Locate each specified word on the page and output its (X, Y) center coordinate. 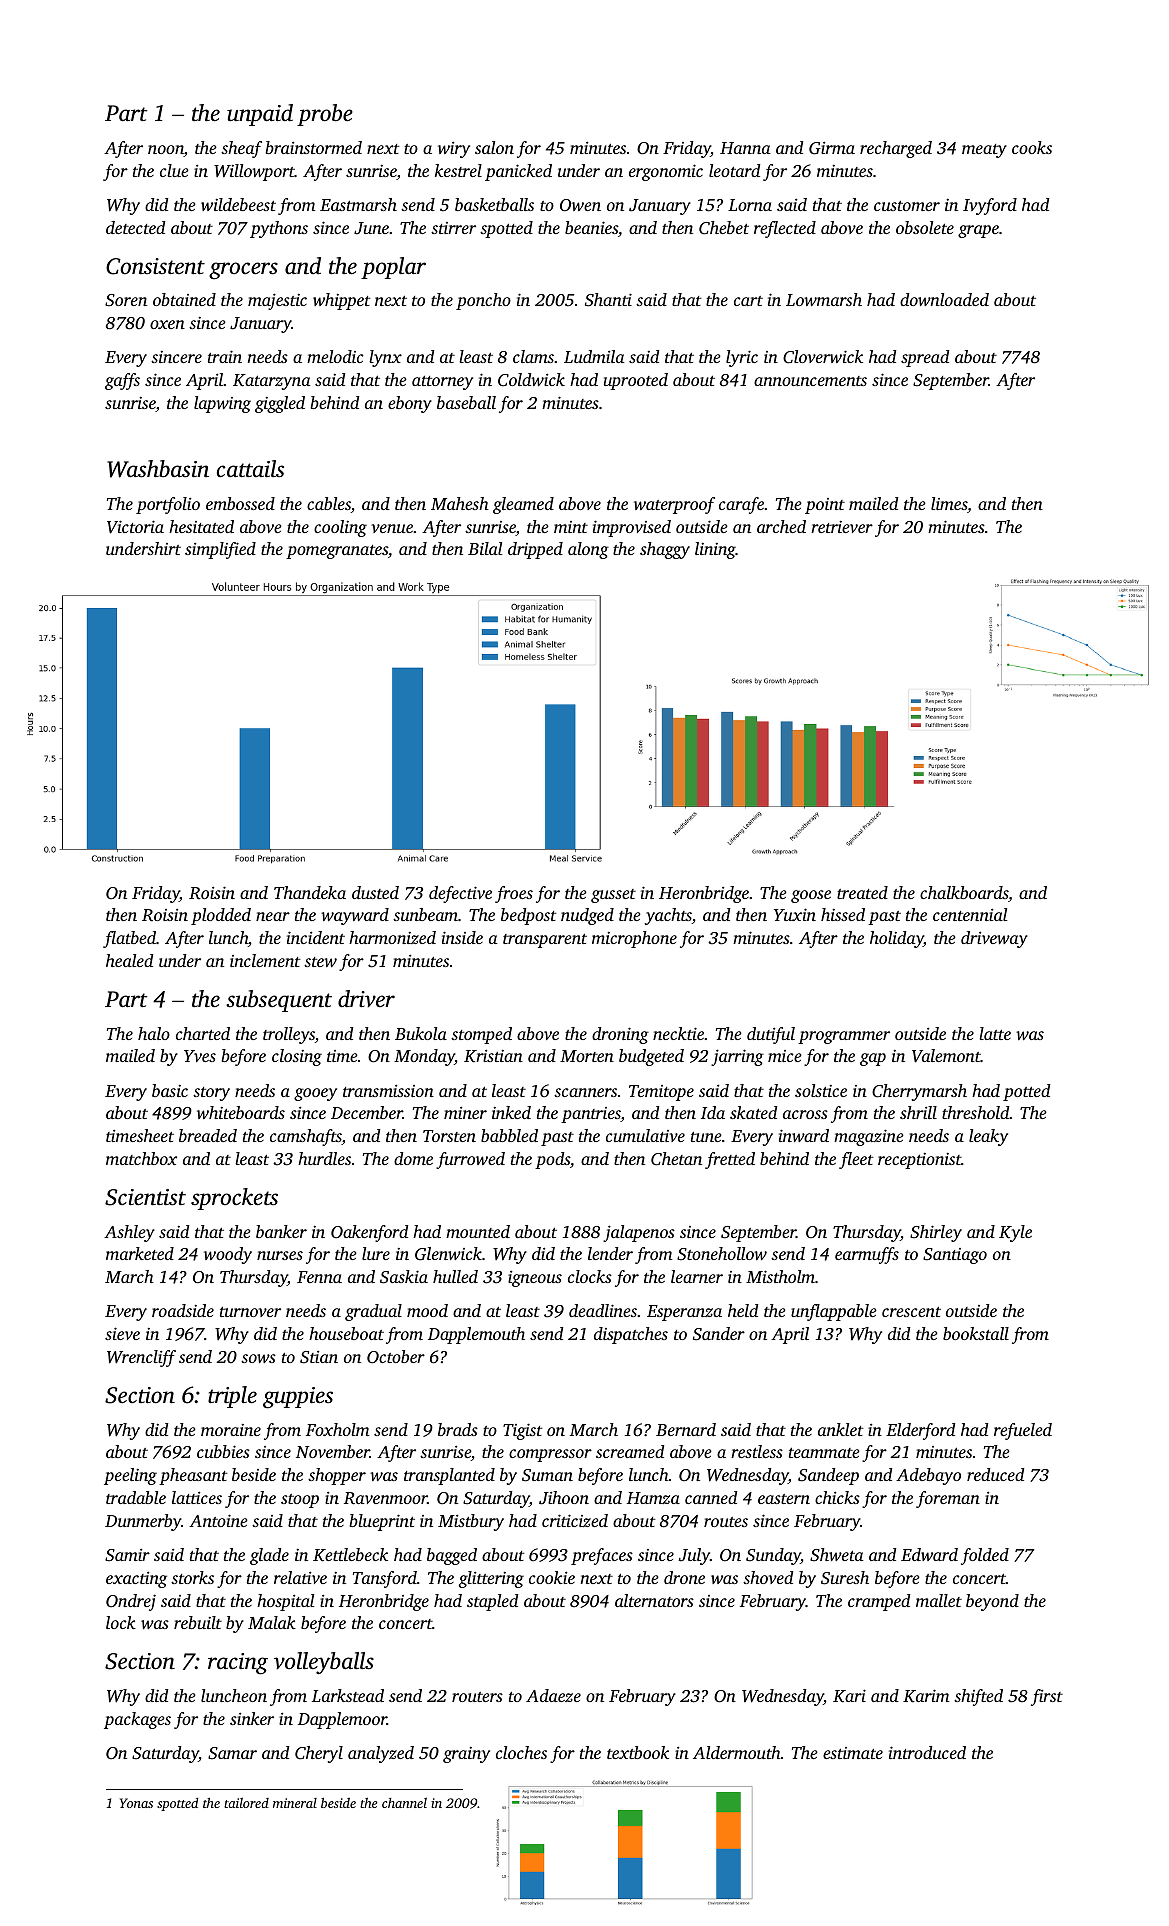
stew (320, 962)
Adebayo (928, 1476)
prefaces (602, 1556)
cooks (1032, 147)
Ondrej (131, 1602)
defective (460, 894)
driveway (994, 939)
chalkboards (964, 892)
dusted (375, 892)
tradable (136, 1497)
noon (166, 151)
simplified (220, 550)
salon (494, 147)
